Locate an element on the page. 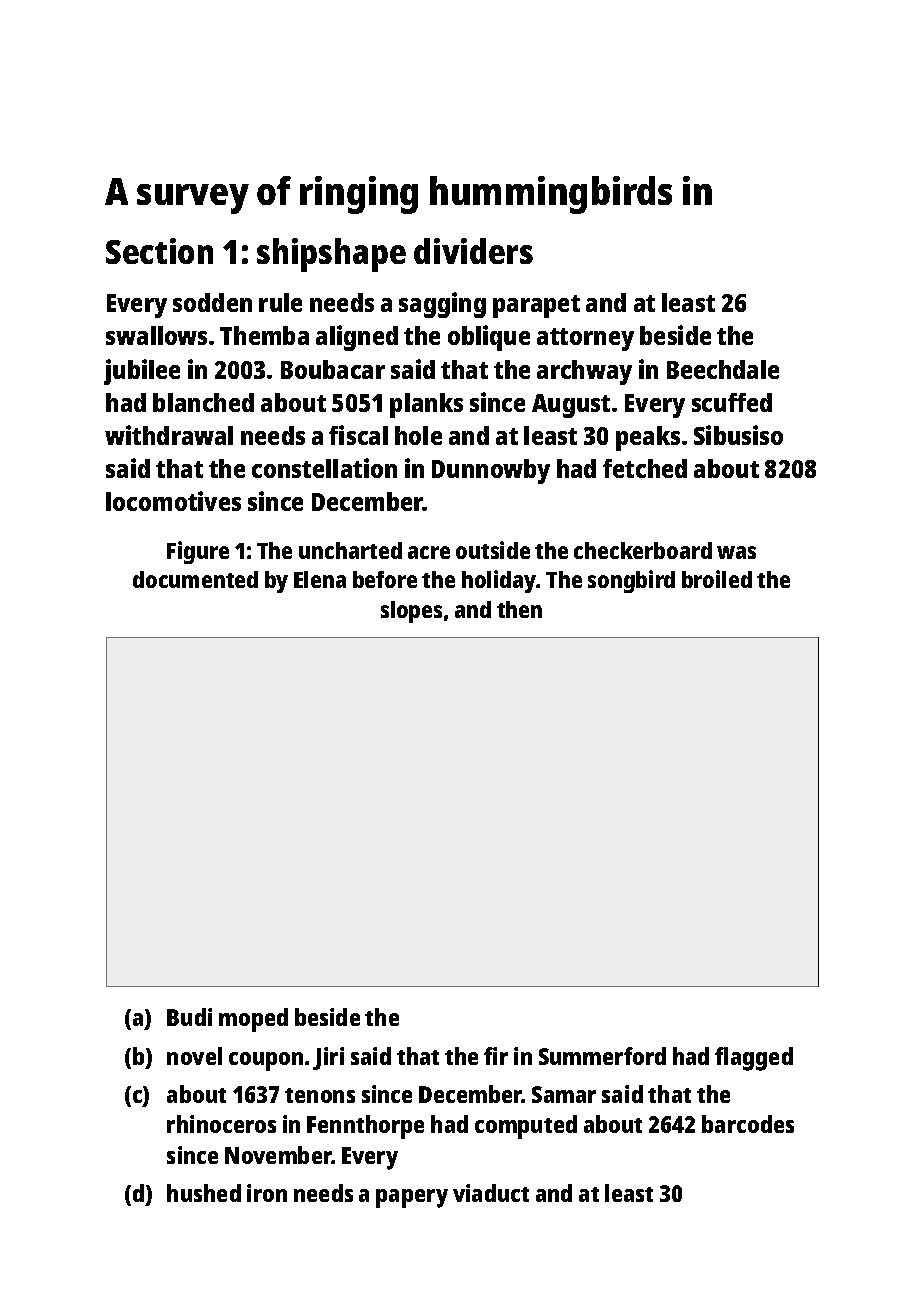  dividers is located at coordinates (473, 251).
